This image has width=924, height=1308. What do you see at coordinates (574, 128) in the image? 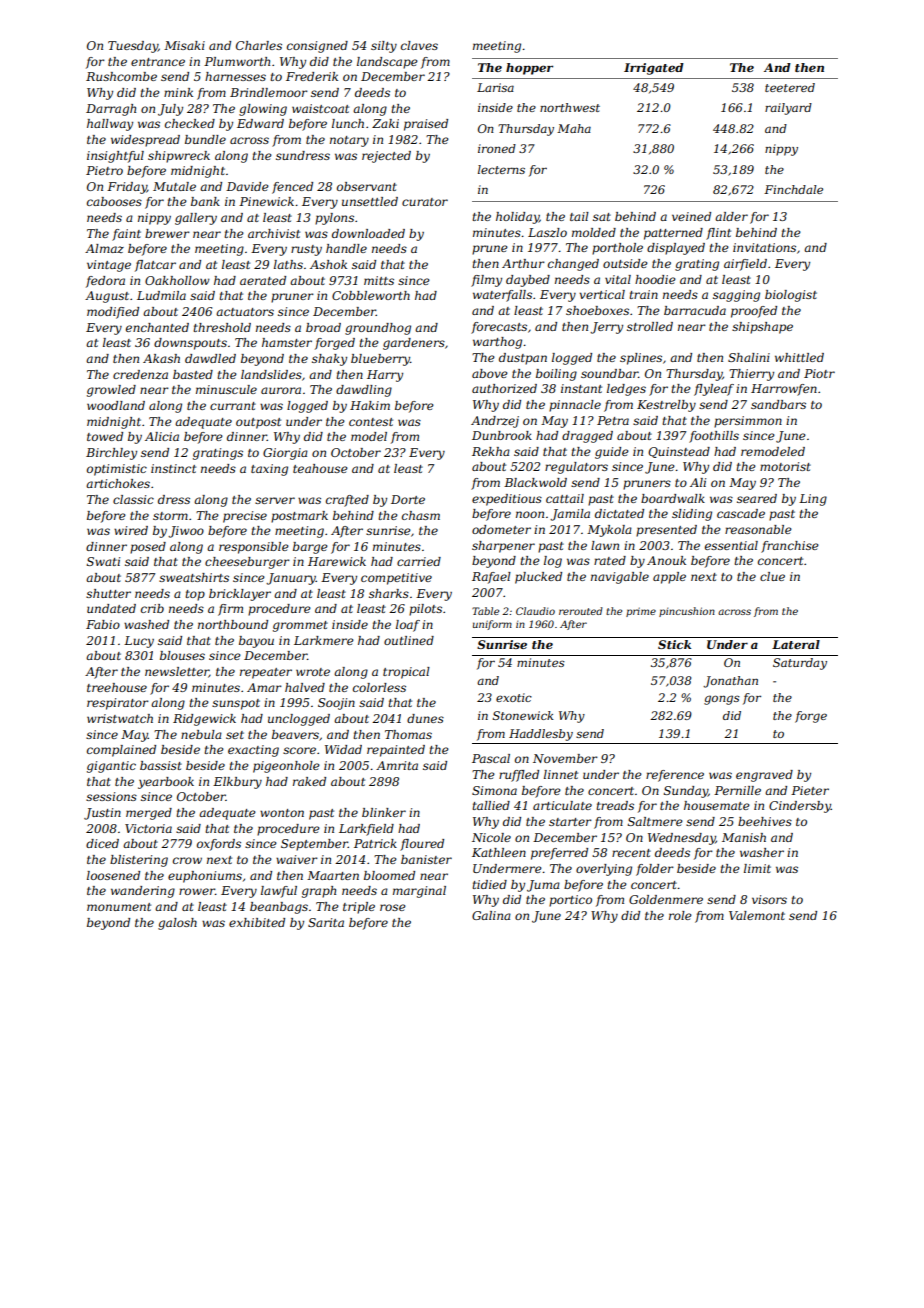
I see `Maha` at bounding box center [574, 128].
